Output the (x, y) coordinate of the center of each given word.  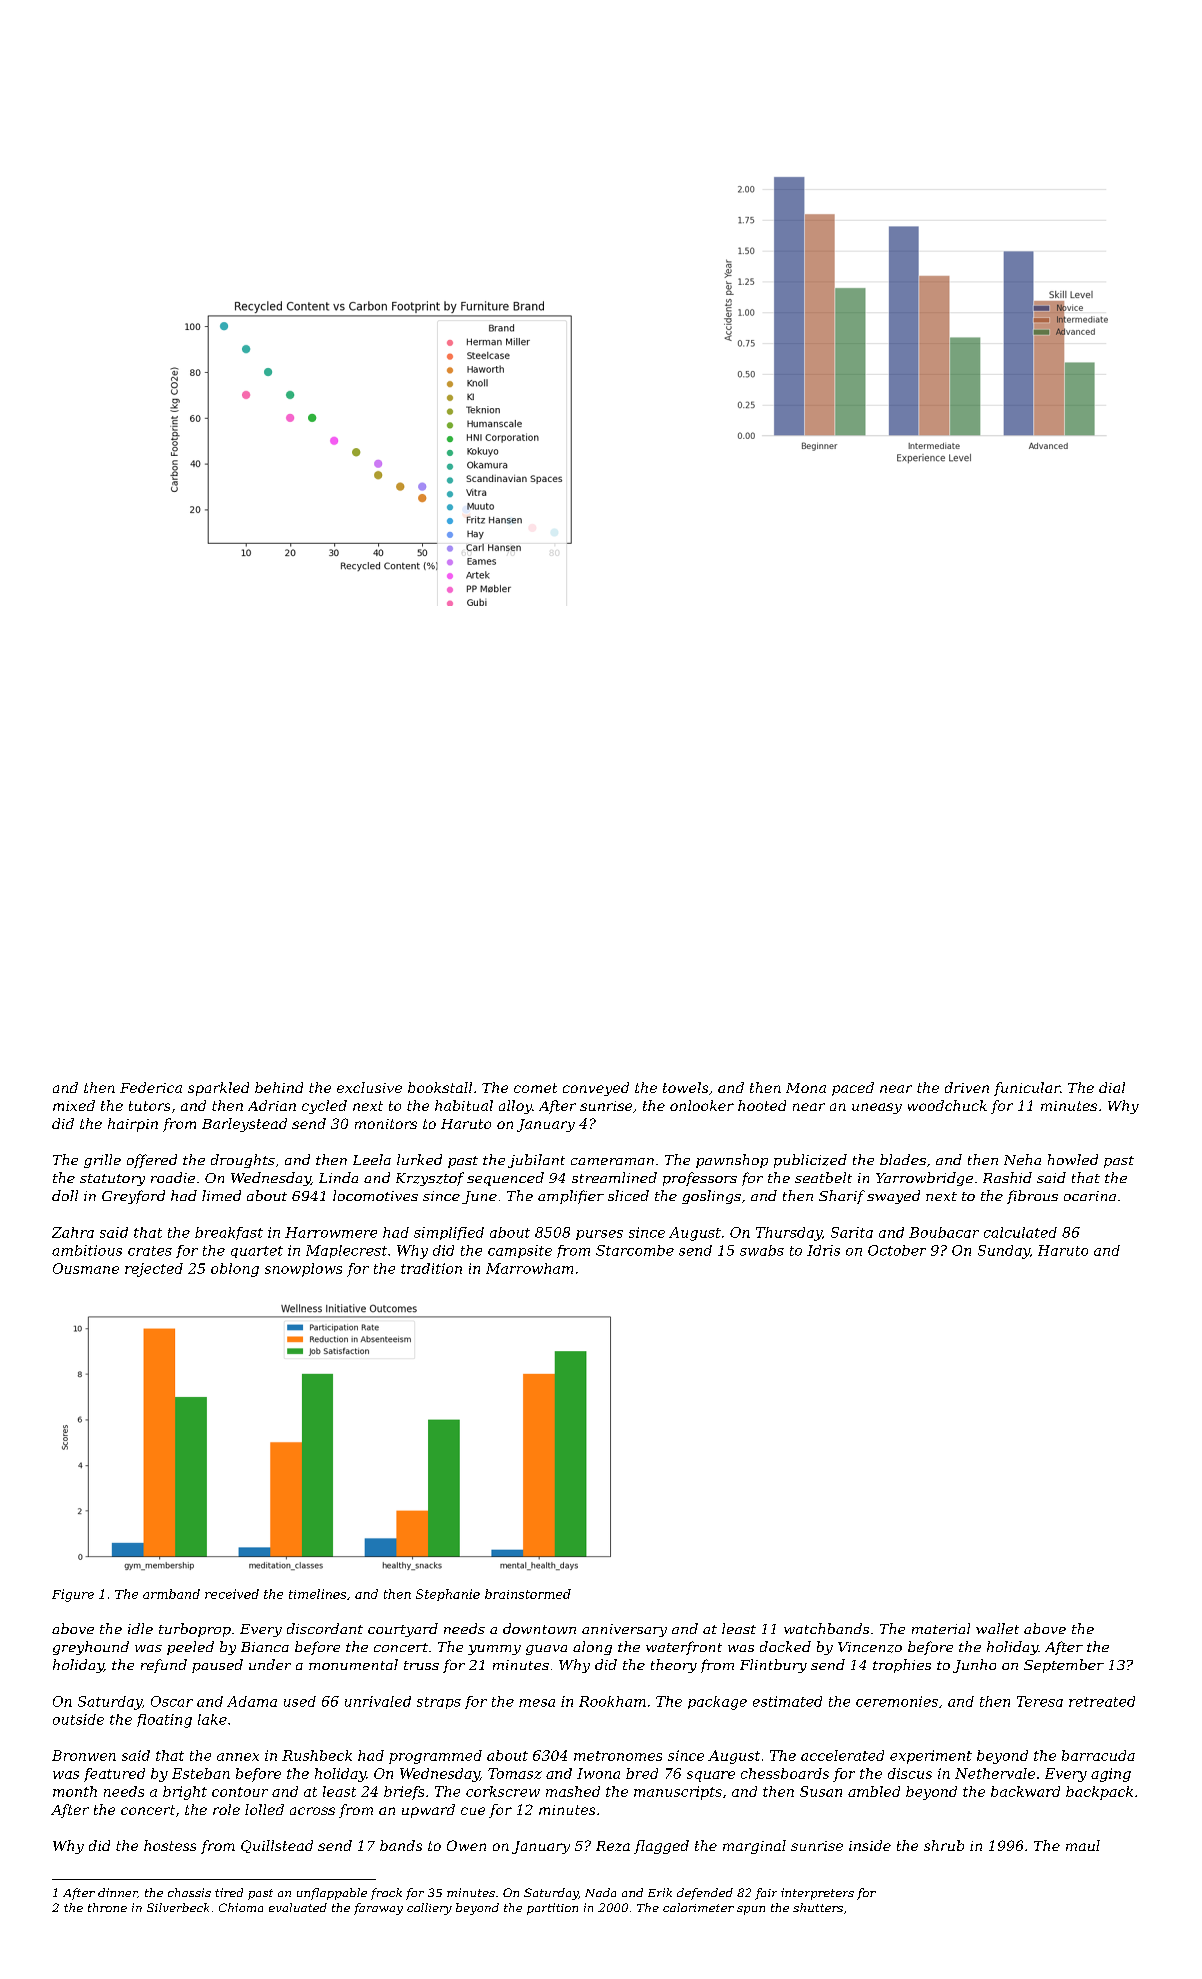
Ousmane (86, 1268)
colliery (429, 1909)
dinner (117, 1892)
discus (910, 1773)
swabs (762, 1250)
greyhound (91, 1648)
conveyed (596, 1089)
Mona (806, 1088)
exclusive (369, 1087)
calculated (1020, 1232)
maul (1083, 1845)
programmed (435, 1757)
